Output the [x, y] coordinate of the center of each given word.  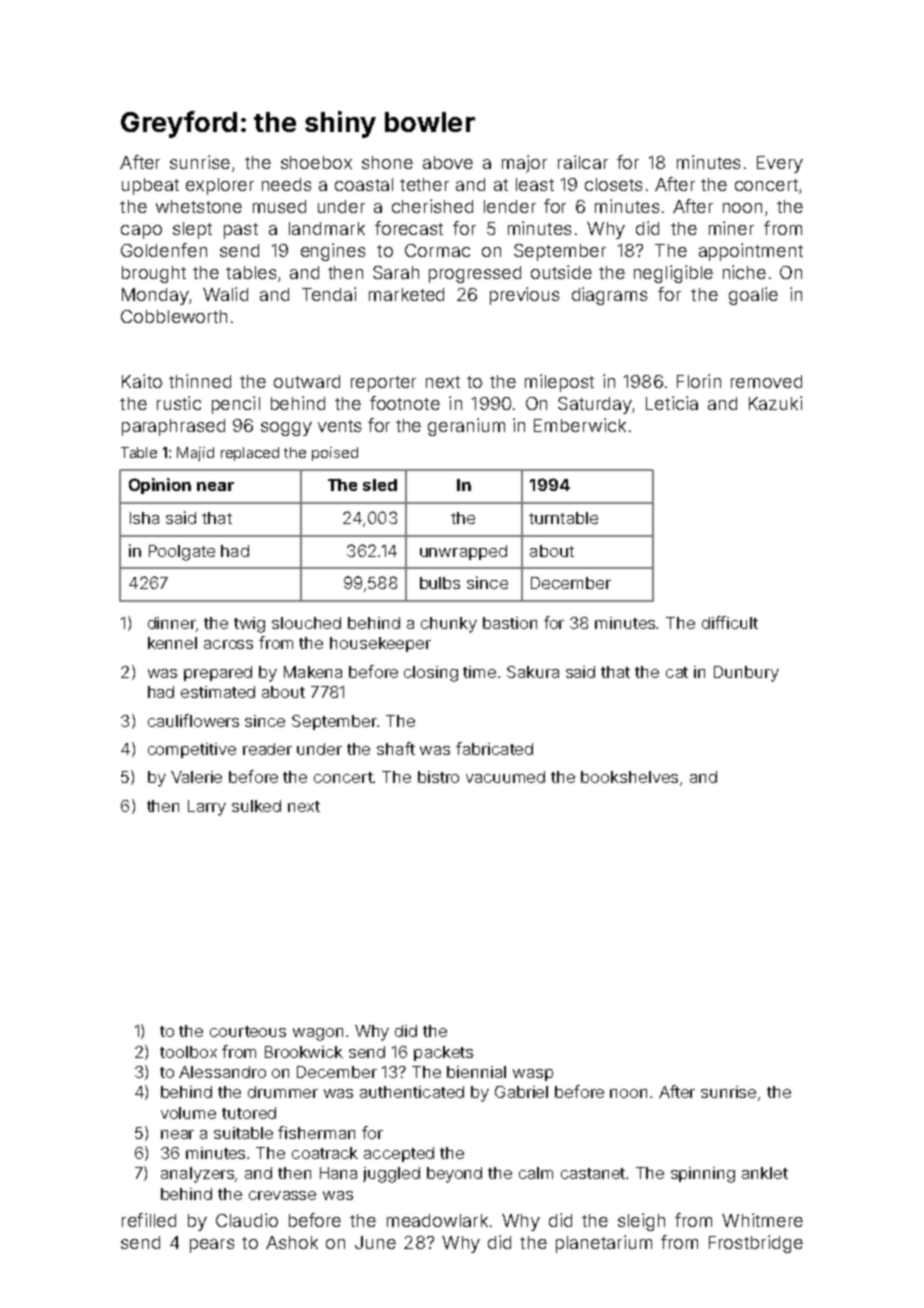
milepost [559, 383]
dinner [172, 623]
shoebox [316, 162]
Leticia [672, 403]
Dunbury [746, 674]
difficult [730, 622]
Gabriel [521, 1092]
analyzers [197, 1175]
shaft [396, 748]
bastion [510, 623]
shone [387, 162]
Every [780, 164]
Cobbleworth [174, 316]
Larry [207, 808]
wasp [533, 1075]
